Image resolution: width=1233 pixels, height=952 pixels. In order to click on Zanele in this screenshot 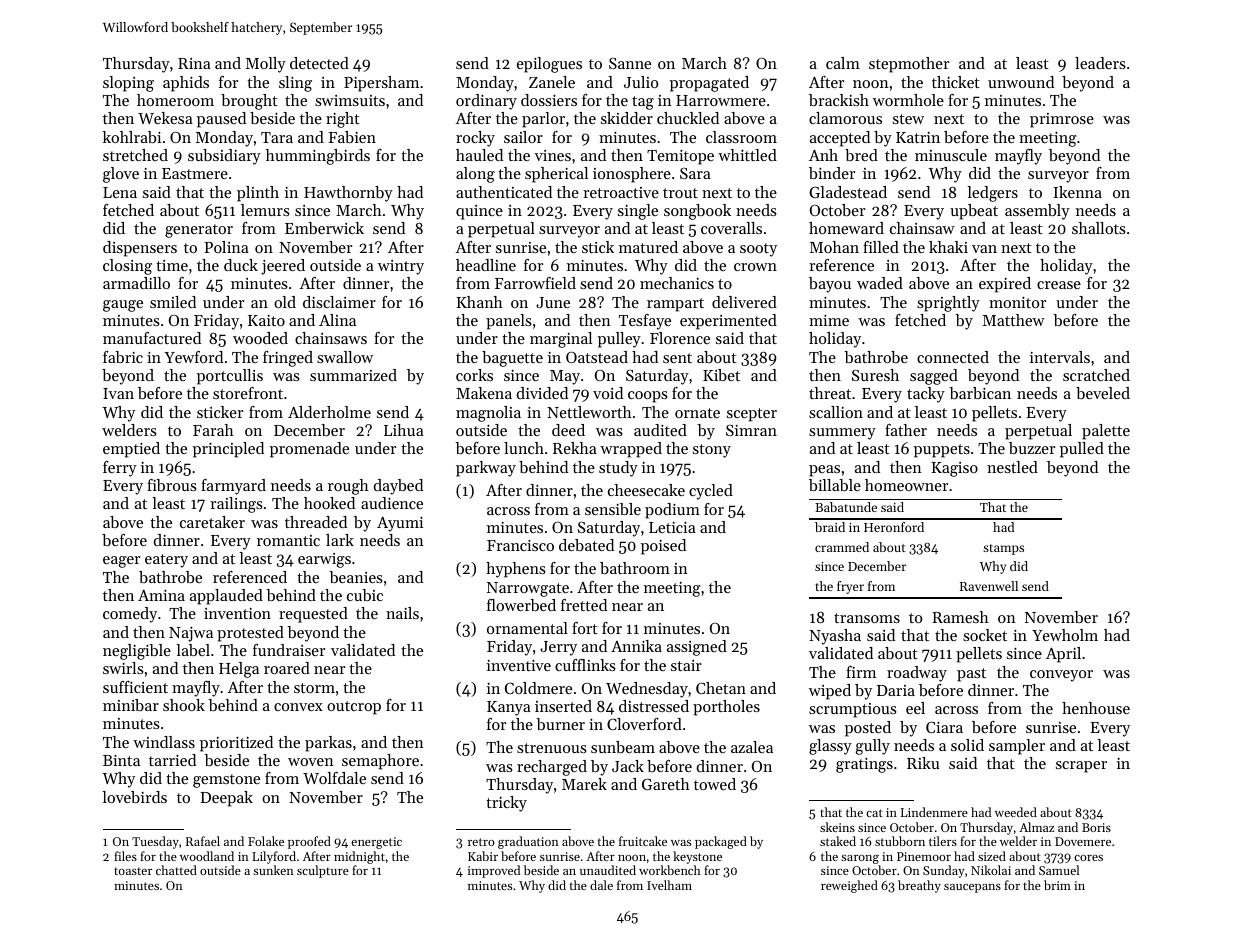, I will do `click(552, 82)`.
